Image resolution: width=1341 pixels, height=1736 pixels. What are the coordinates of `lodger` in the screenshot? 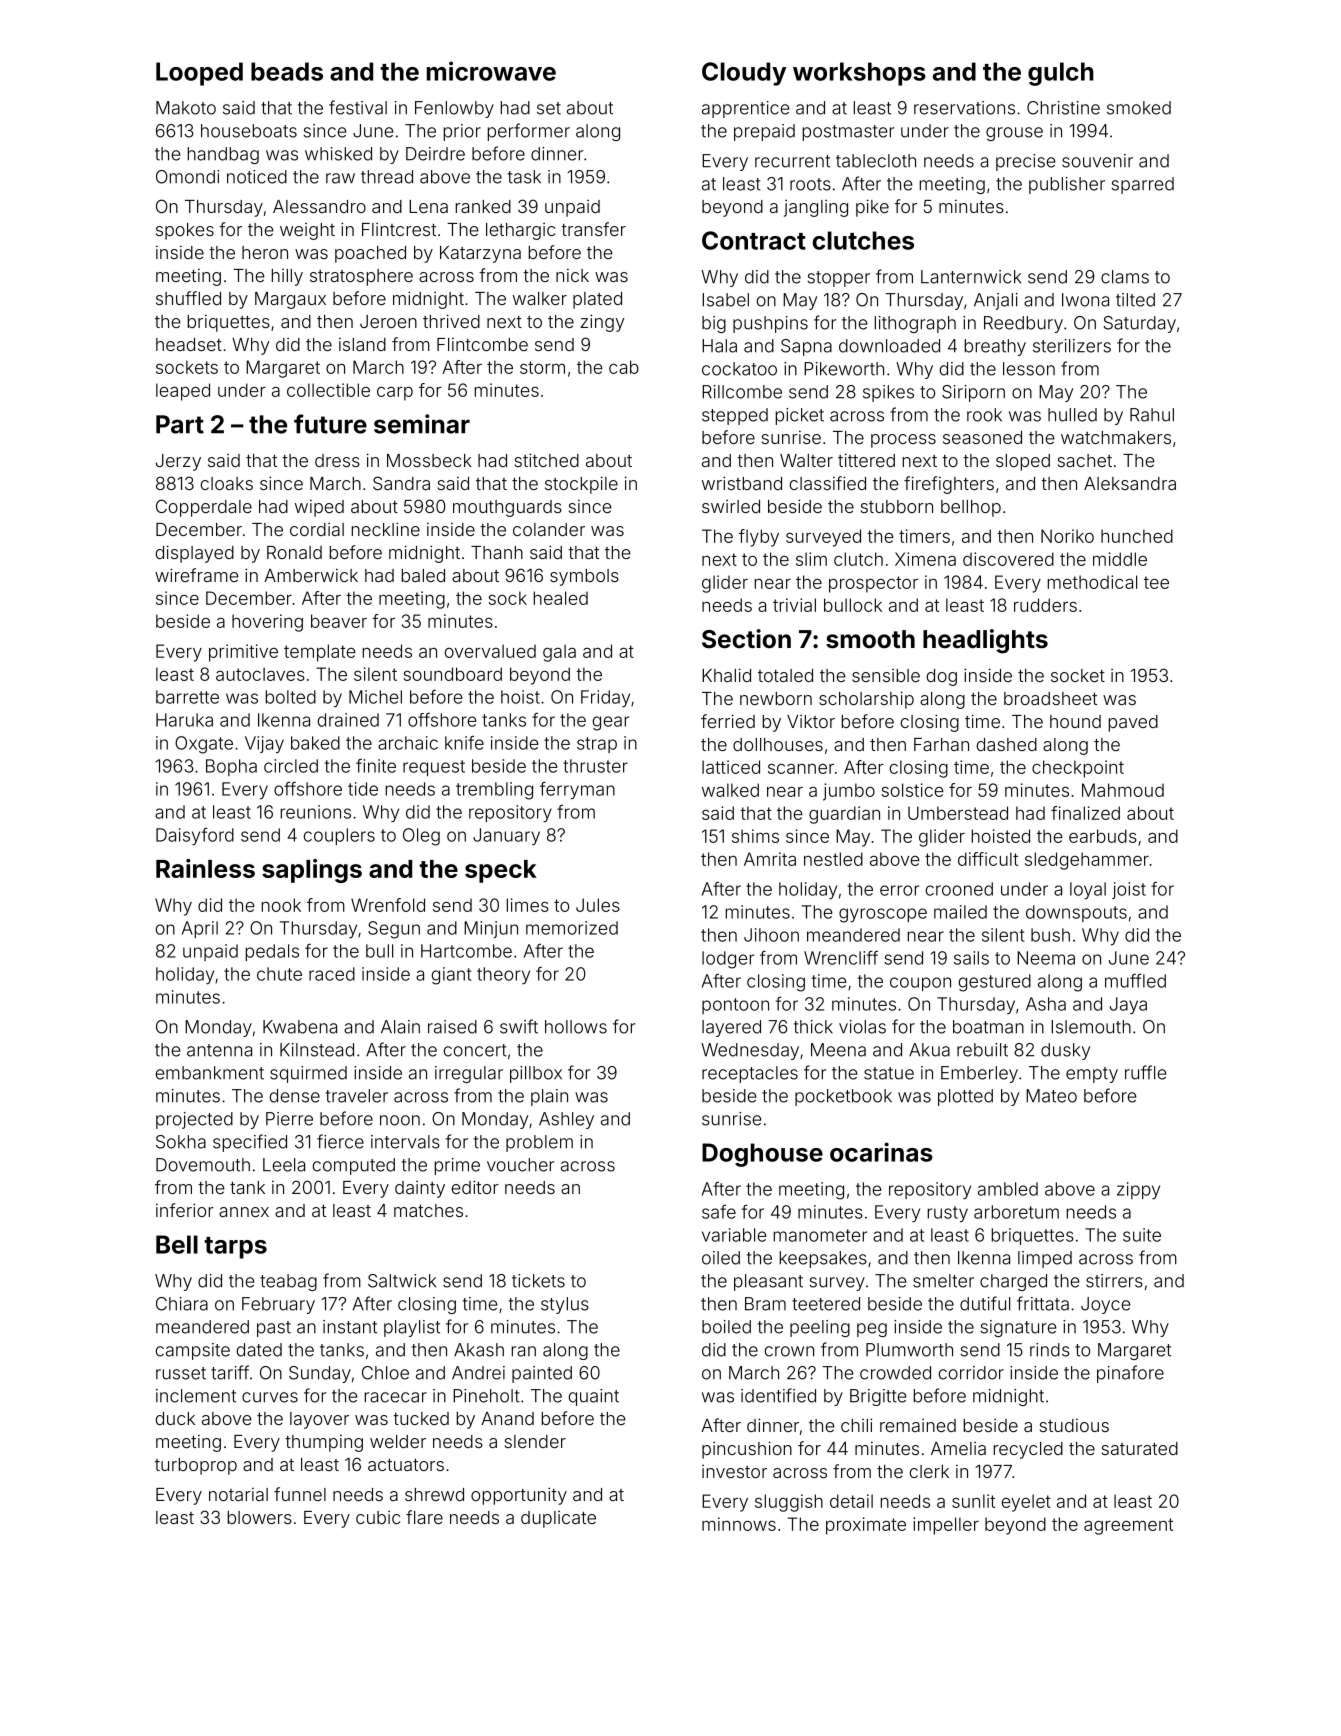 It's located at (728, 960).
